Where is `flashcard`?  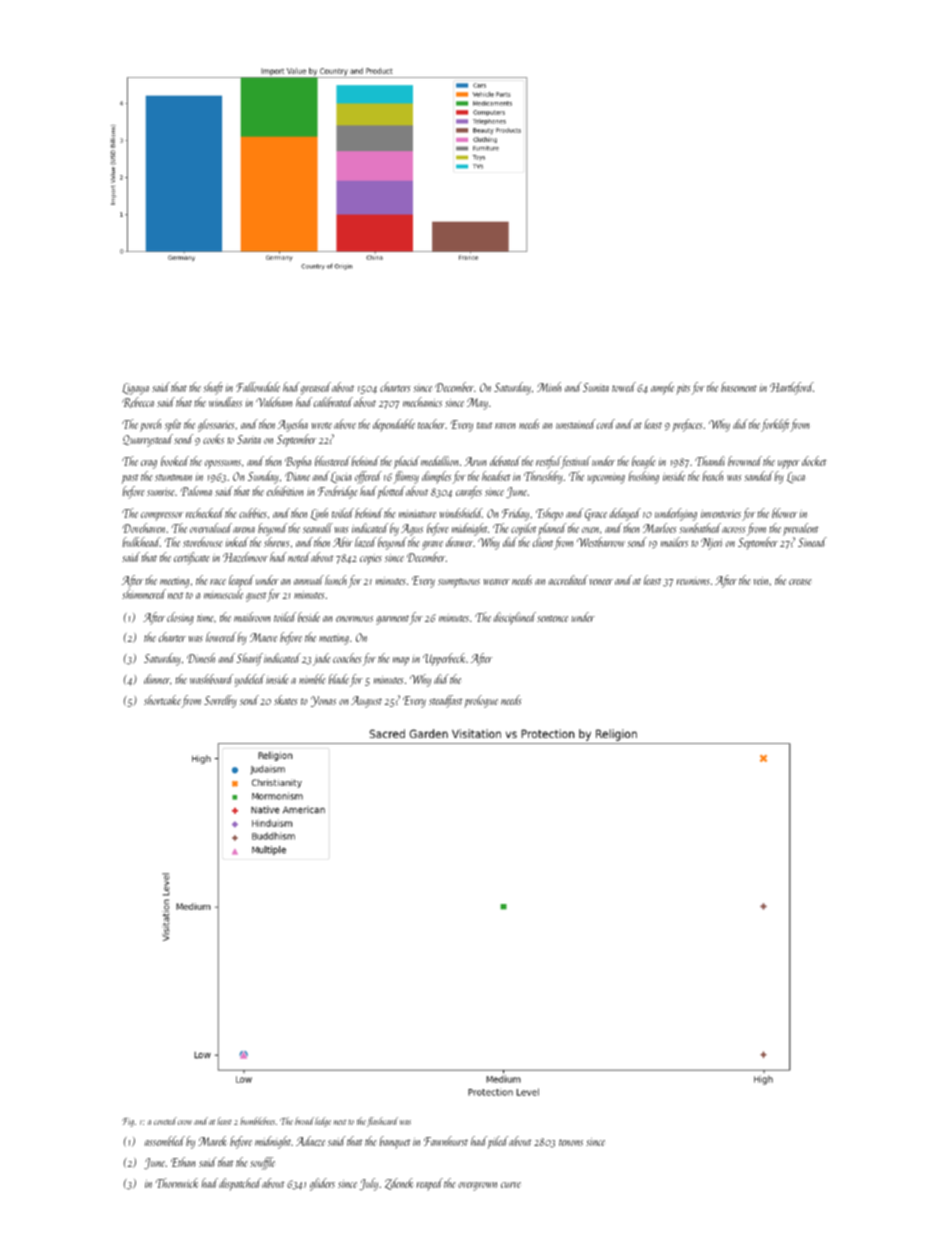 flashcard is located at coordinates (382, 1122).
